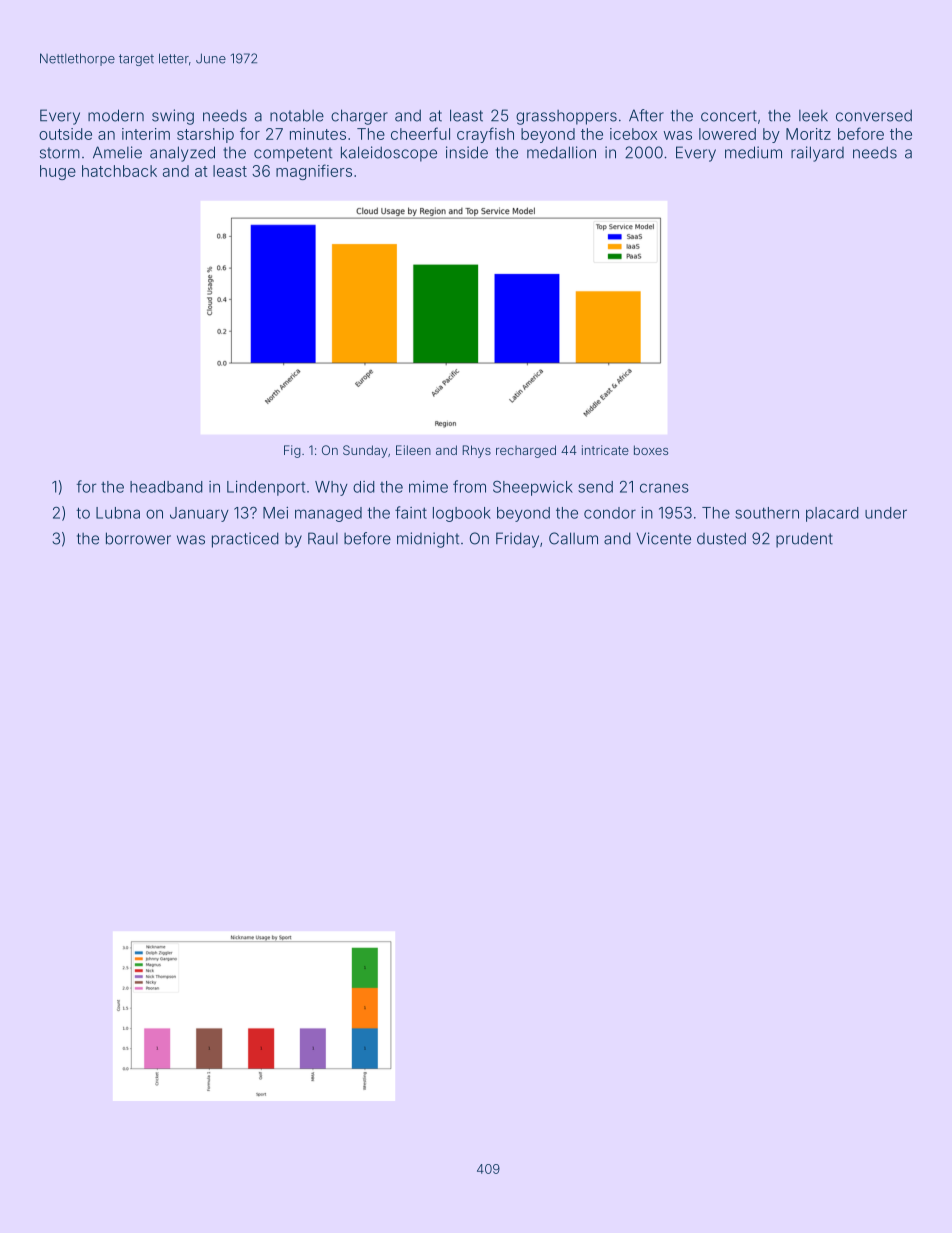  Describe the element at coordinates (573, 538) in the page. I see `Callum` at that location.
